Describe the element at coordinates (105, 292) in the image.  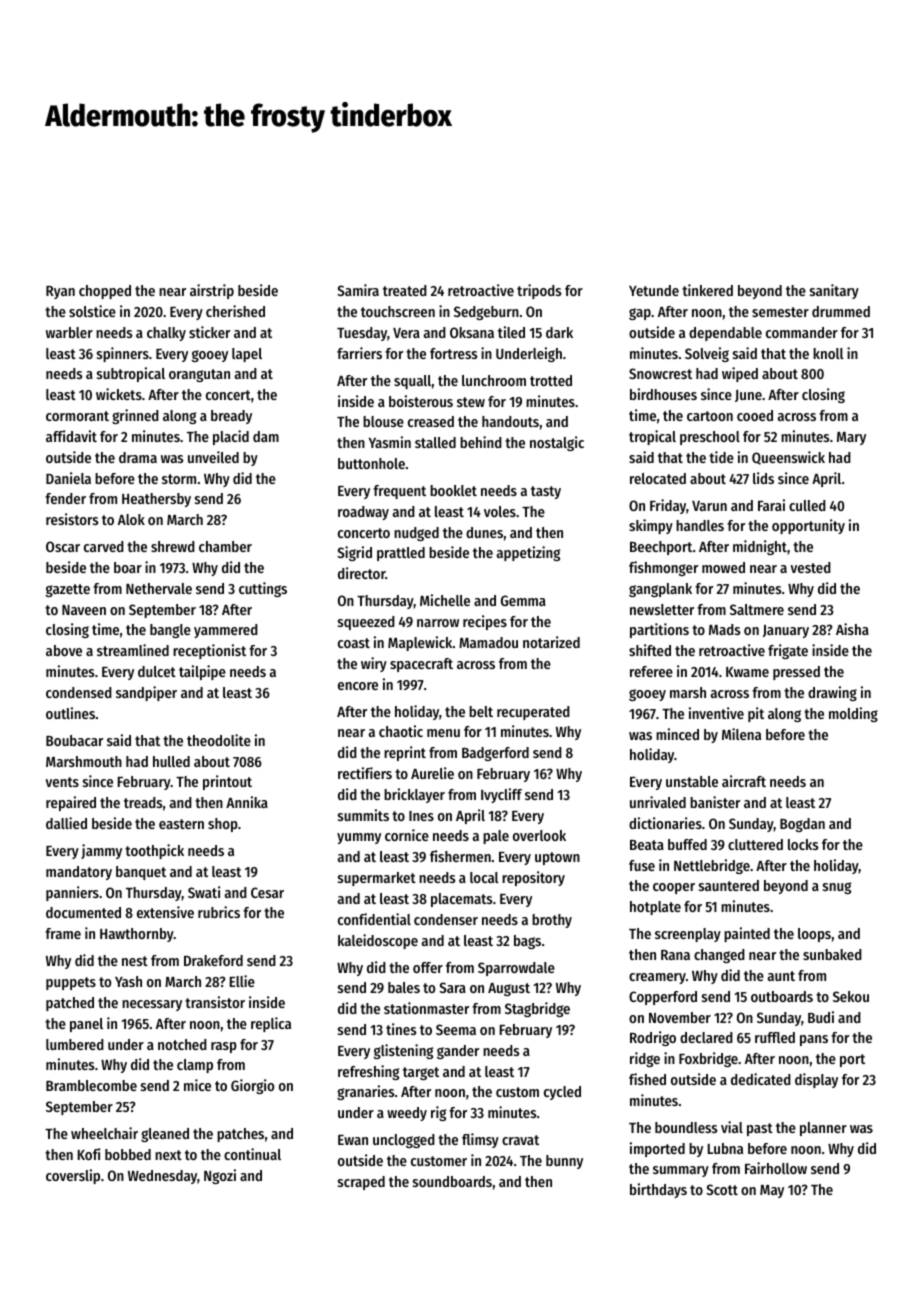
I see `chopped` at that location.
